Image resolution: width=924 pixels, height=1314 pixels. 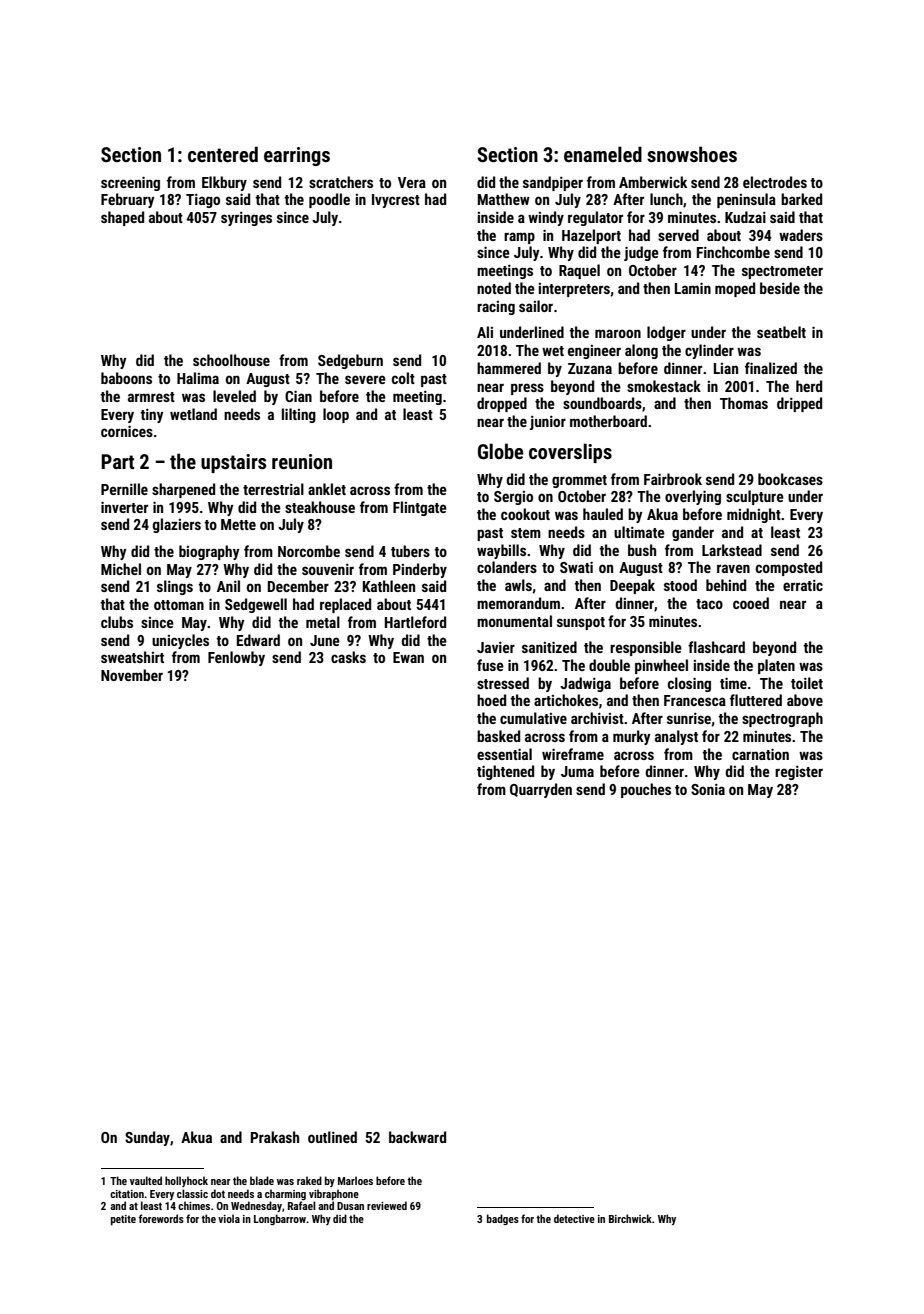 What do you see at coordinates (751, 603) in the document?
I see `cooed` at bounding box center [751, 603].
